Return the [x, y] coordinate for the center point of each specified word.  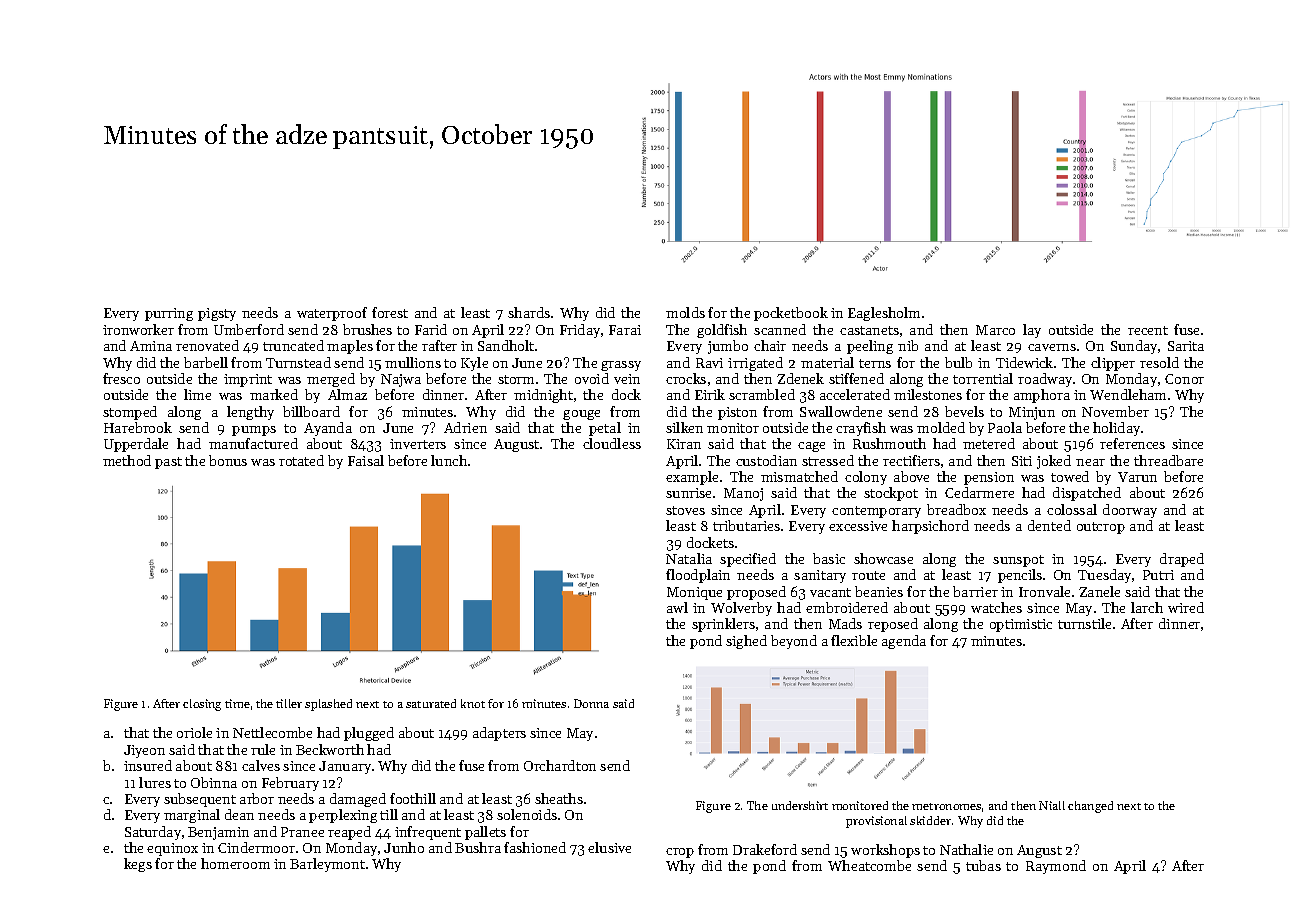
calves [261, 765]
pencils [1020, 576]
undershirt [800, 805]
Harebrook [138, 427]
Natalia [689, 558]
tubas [983, 865]
